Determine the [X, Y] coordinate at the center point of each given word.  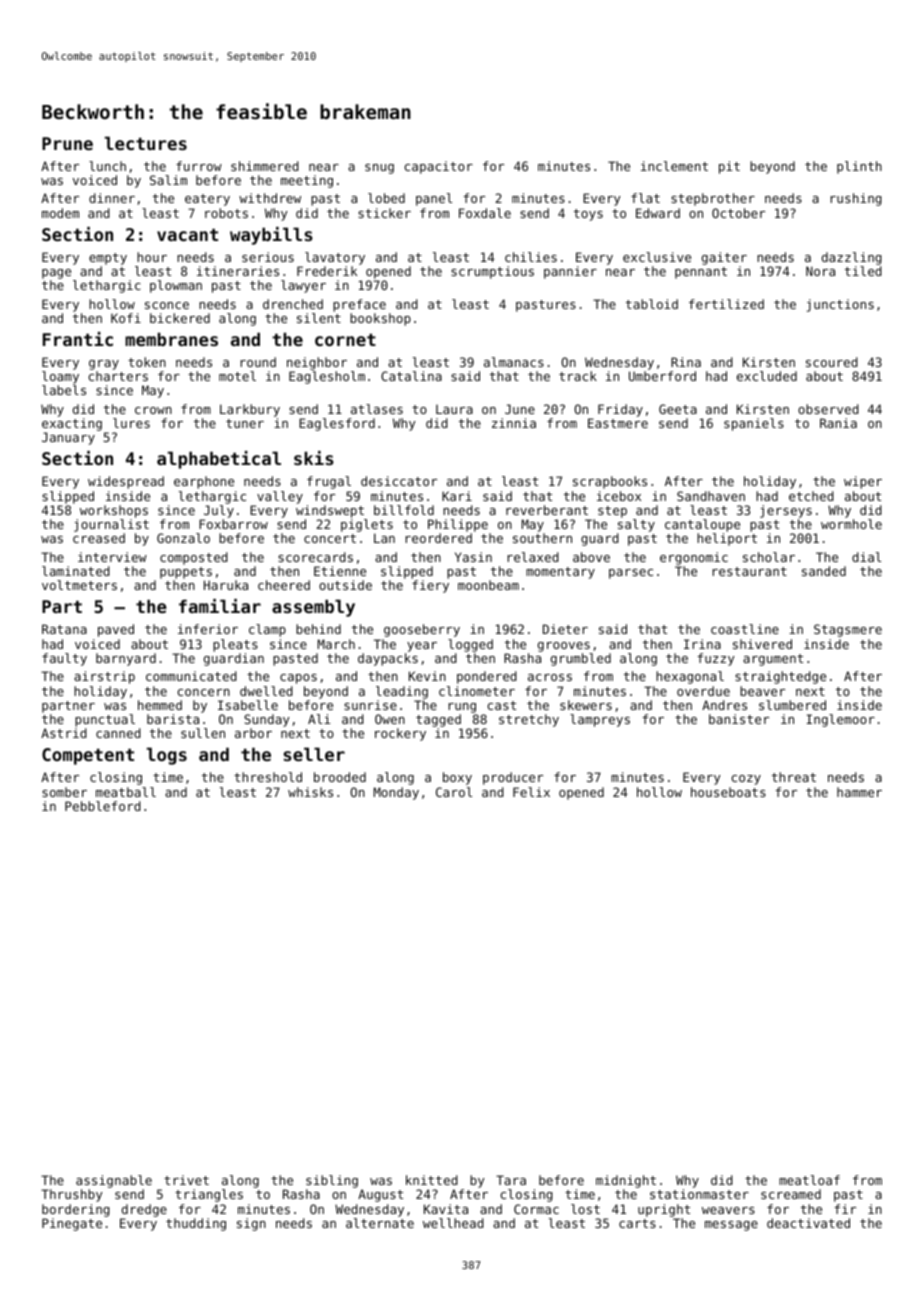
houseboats [728, 792]
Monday [396, 793]
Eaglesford [337, 424]
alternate [380, 1223]
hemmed [160, 705]
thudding [196, 1224]
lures [131, 423]
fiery [430, 586]
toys [588, 215]
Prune [67, 143]
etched [811, 496]
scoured [832, 362]
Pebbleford [103, 806]
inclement [674, 166]
